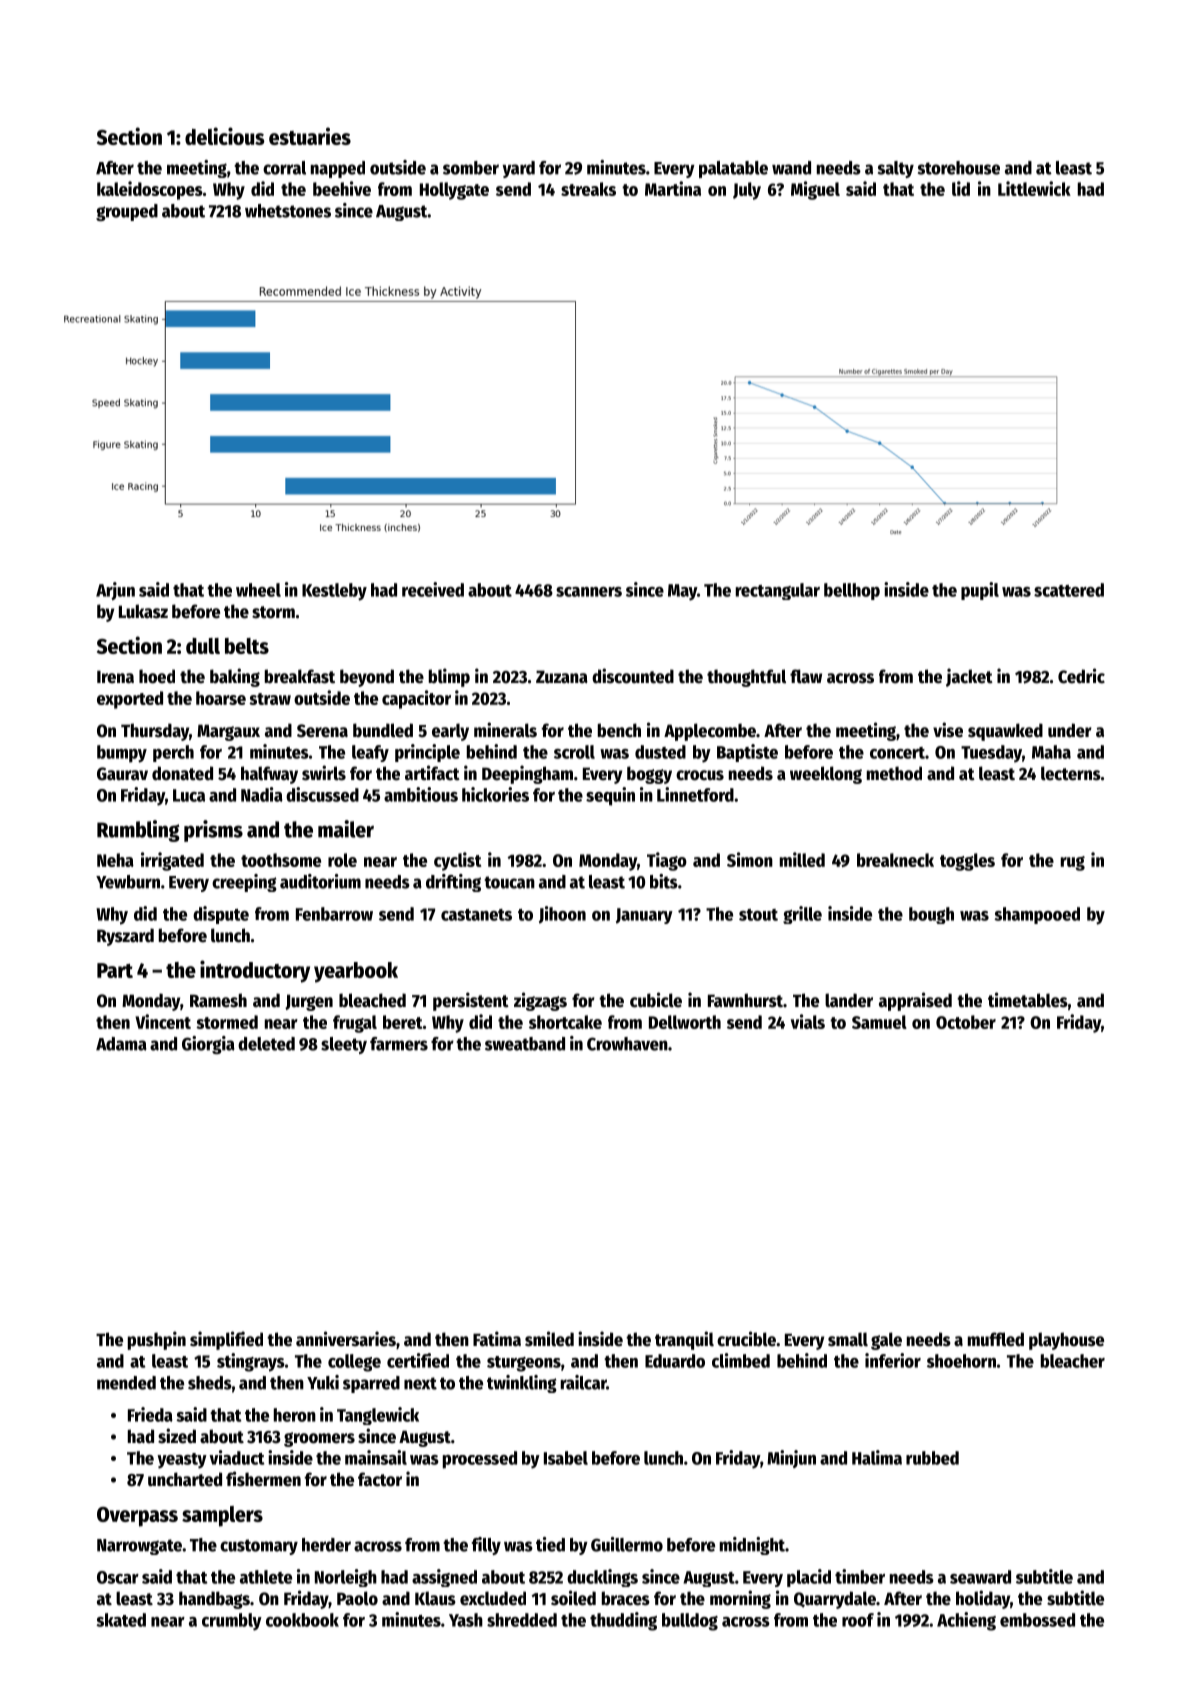 This screenshot has height=1698, width=1201. I want to click on bench, so click(619, 730).
